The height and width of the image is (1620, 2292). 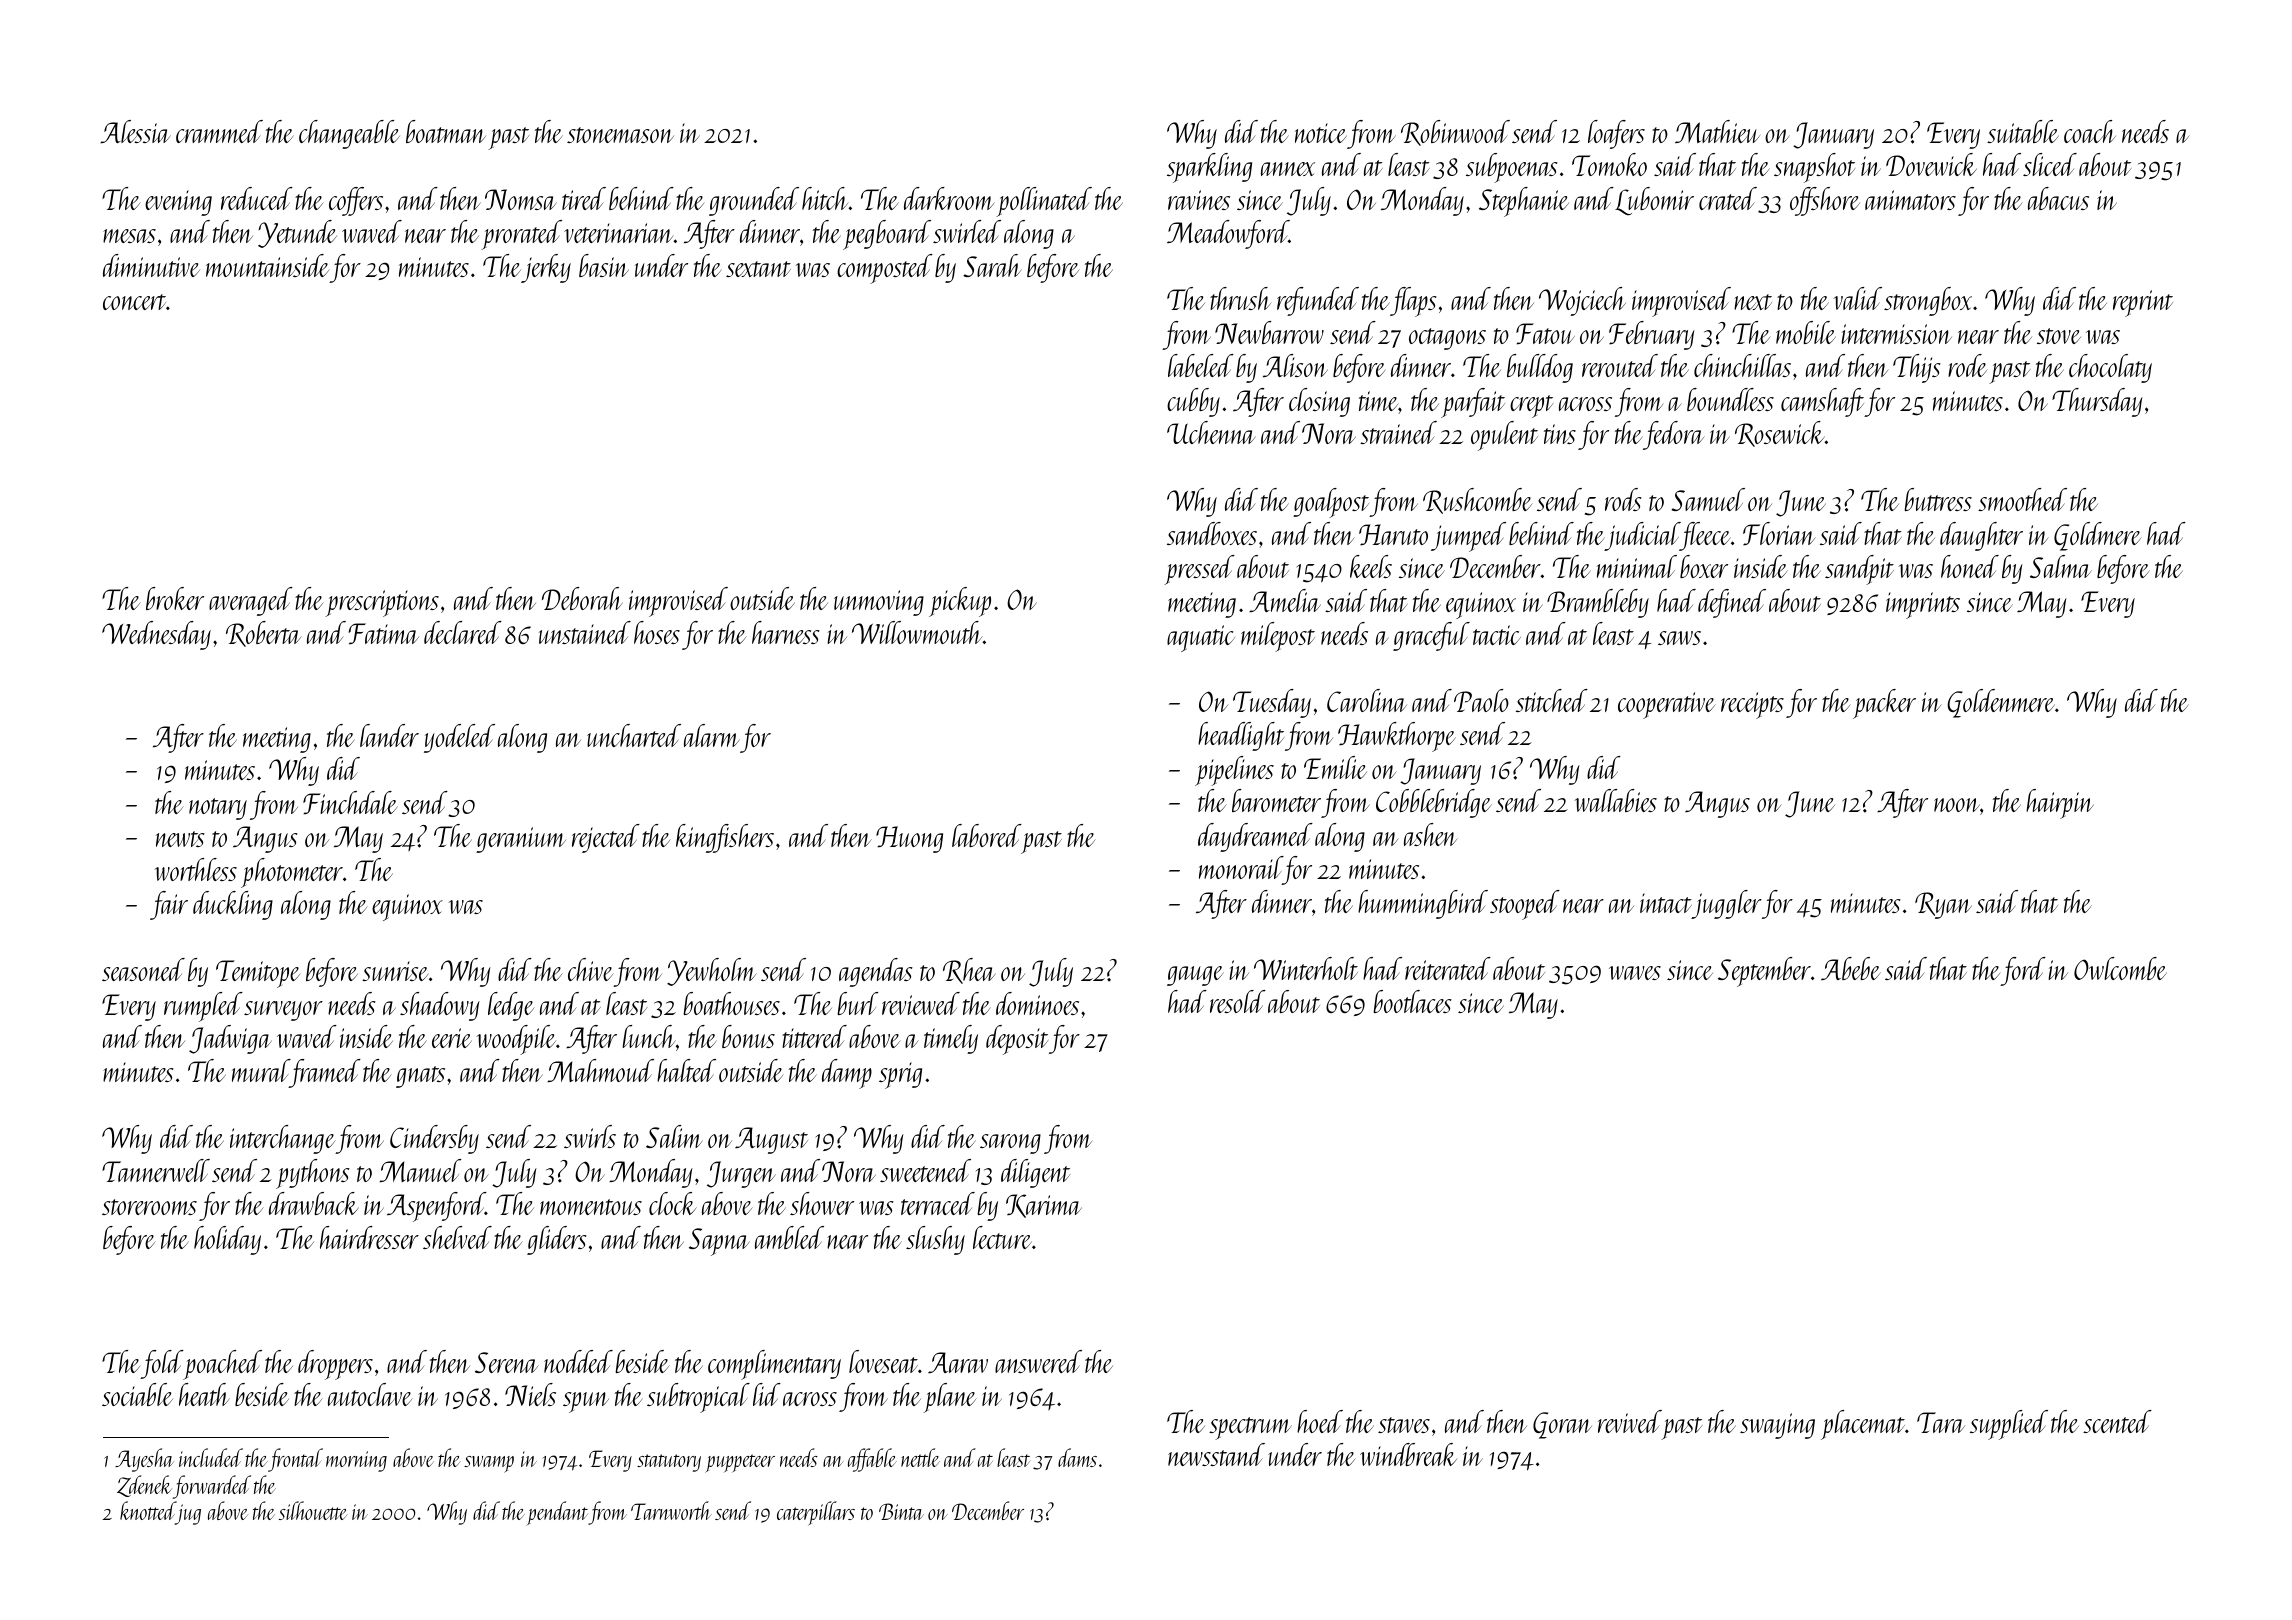 What do you see at coordinates (657, 632) in the image?
I see `hoses` at bounding box center [657, 632].
